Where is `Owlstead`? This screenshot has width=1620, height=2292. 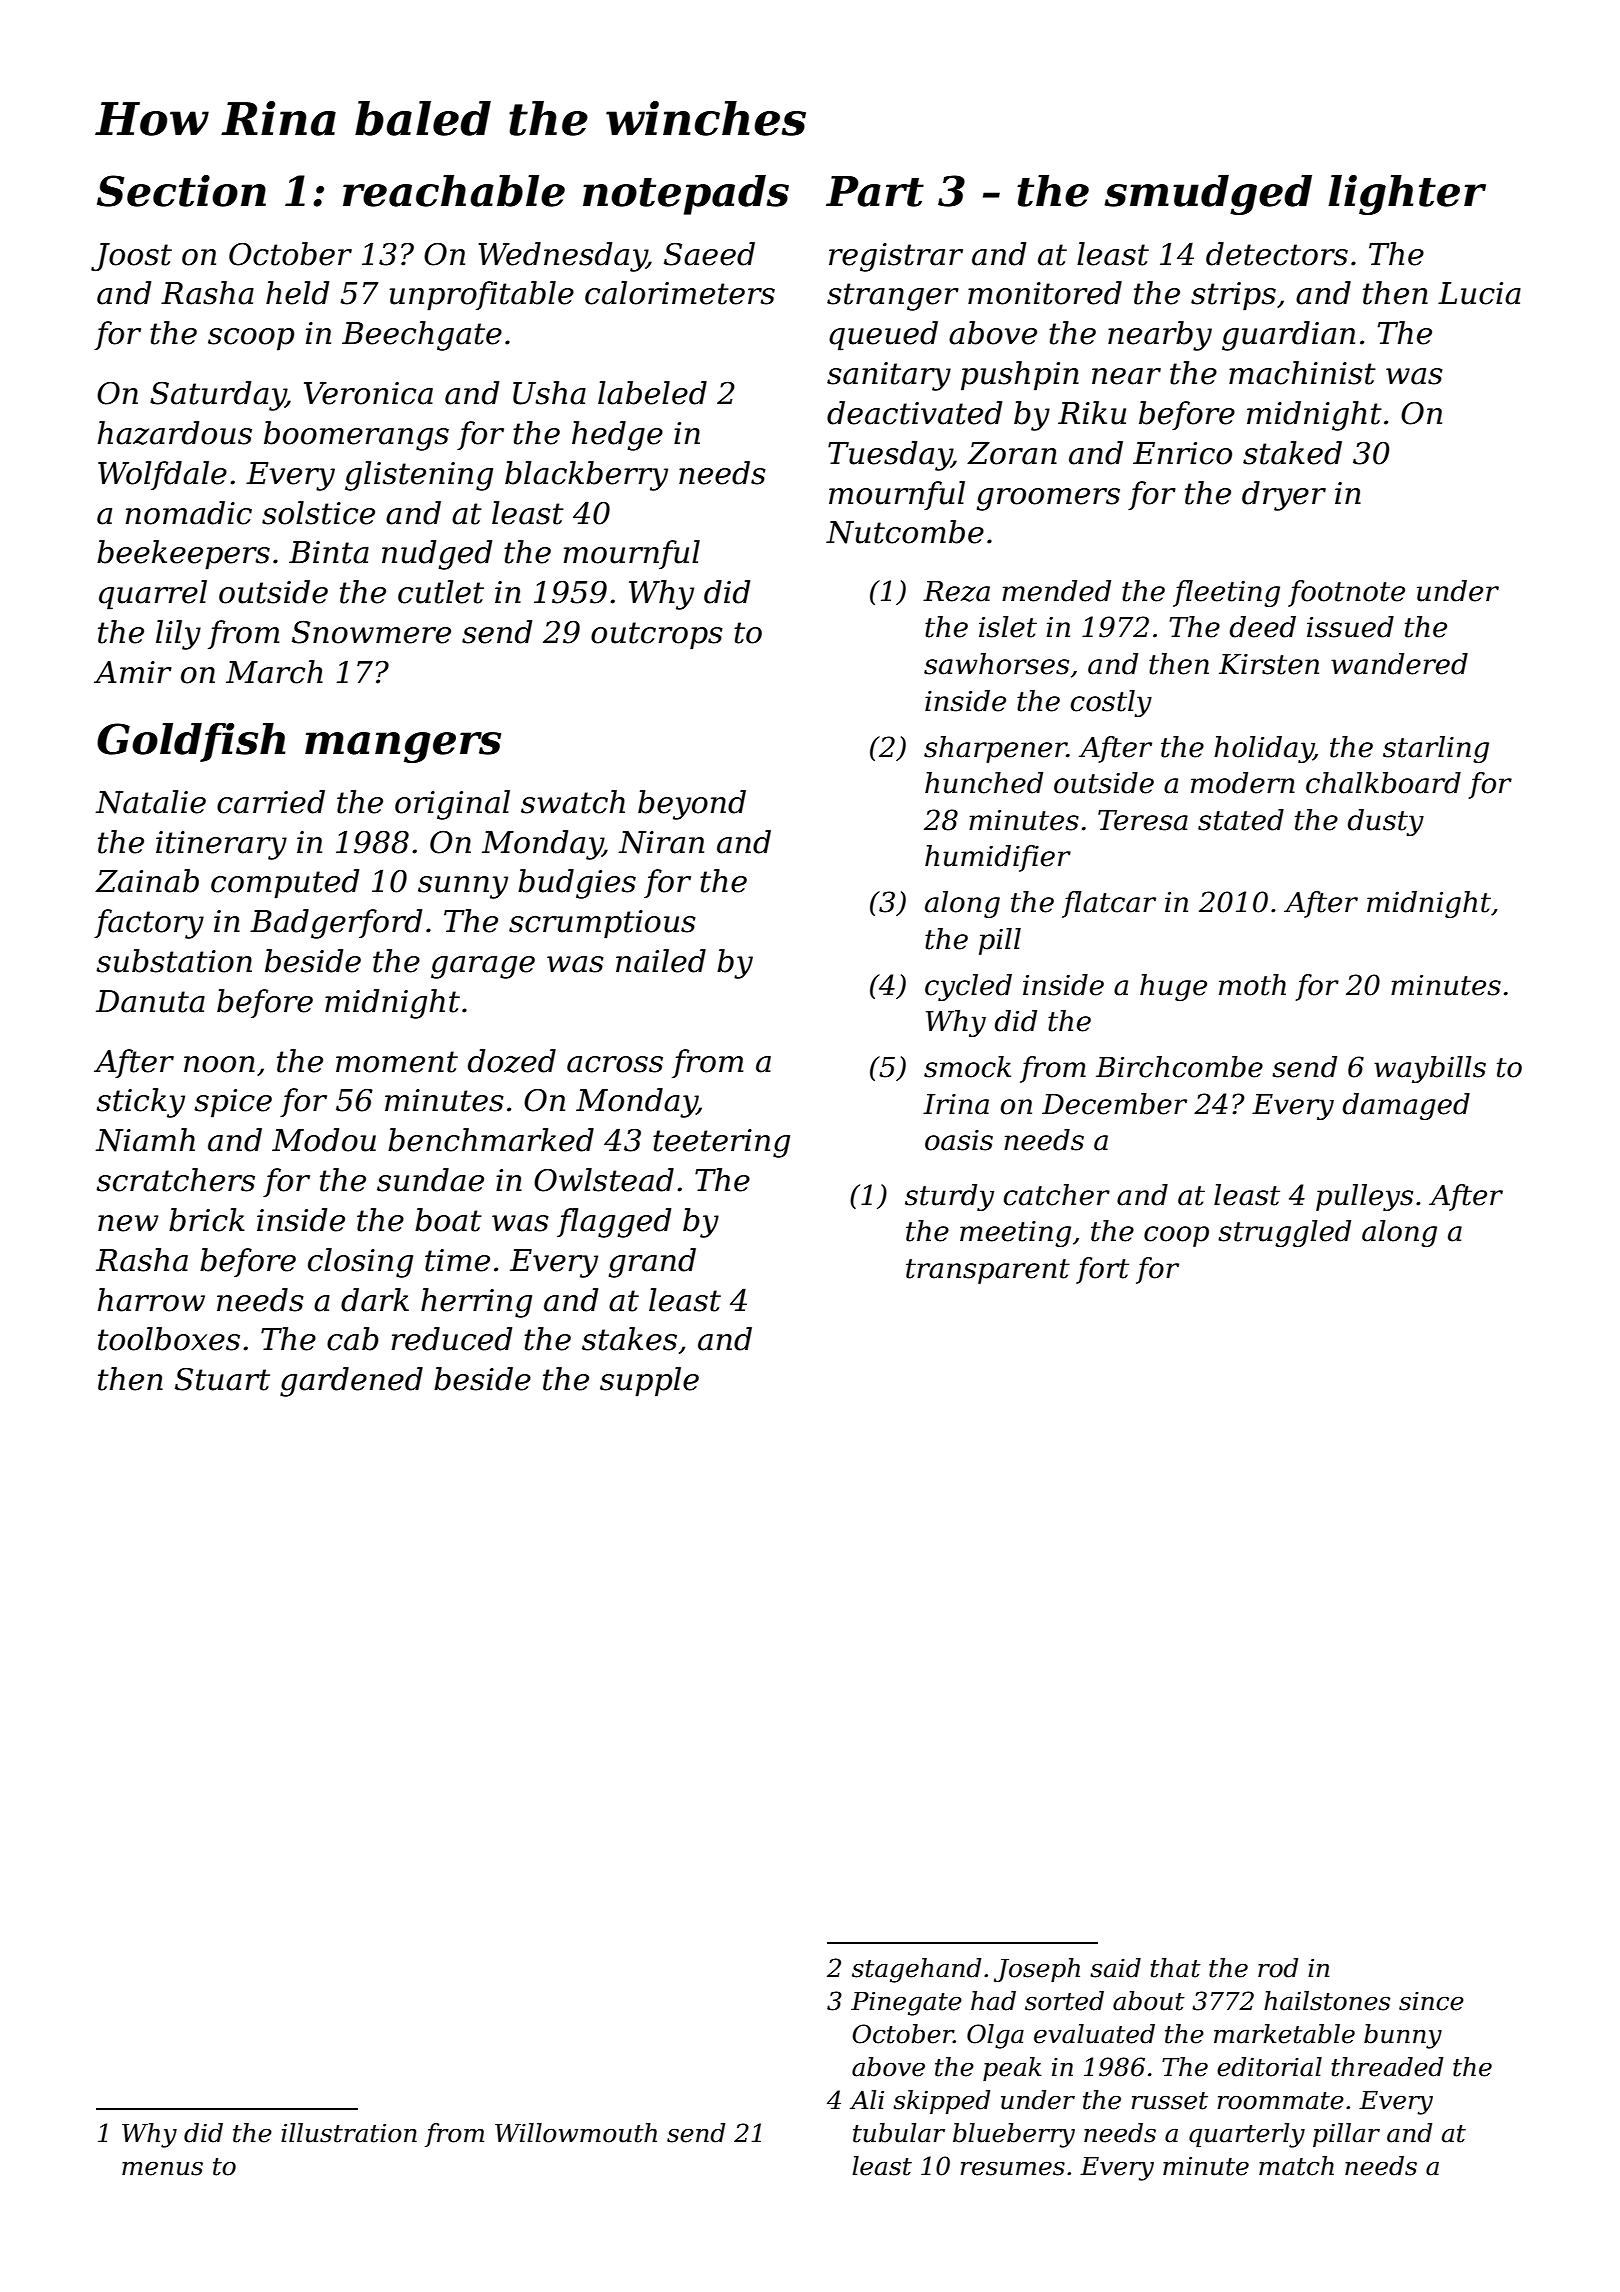
Owlstead is located at coordinates (604, 1180).
